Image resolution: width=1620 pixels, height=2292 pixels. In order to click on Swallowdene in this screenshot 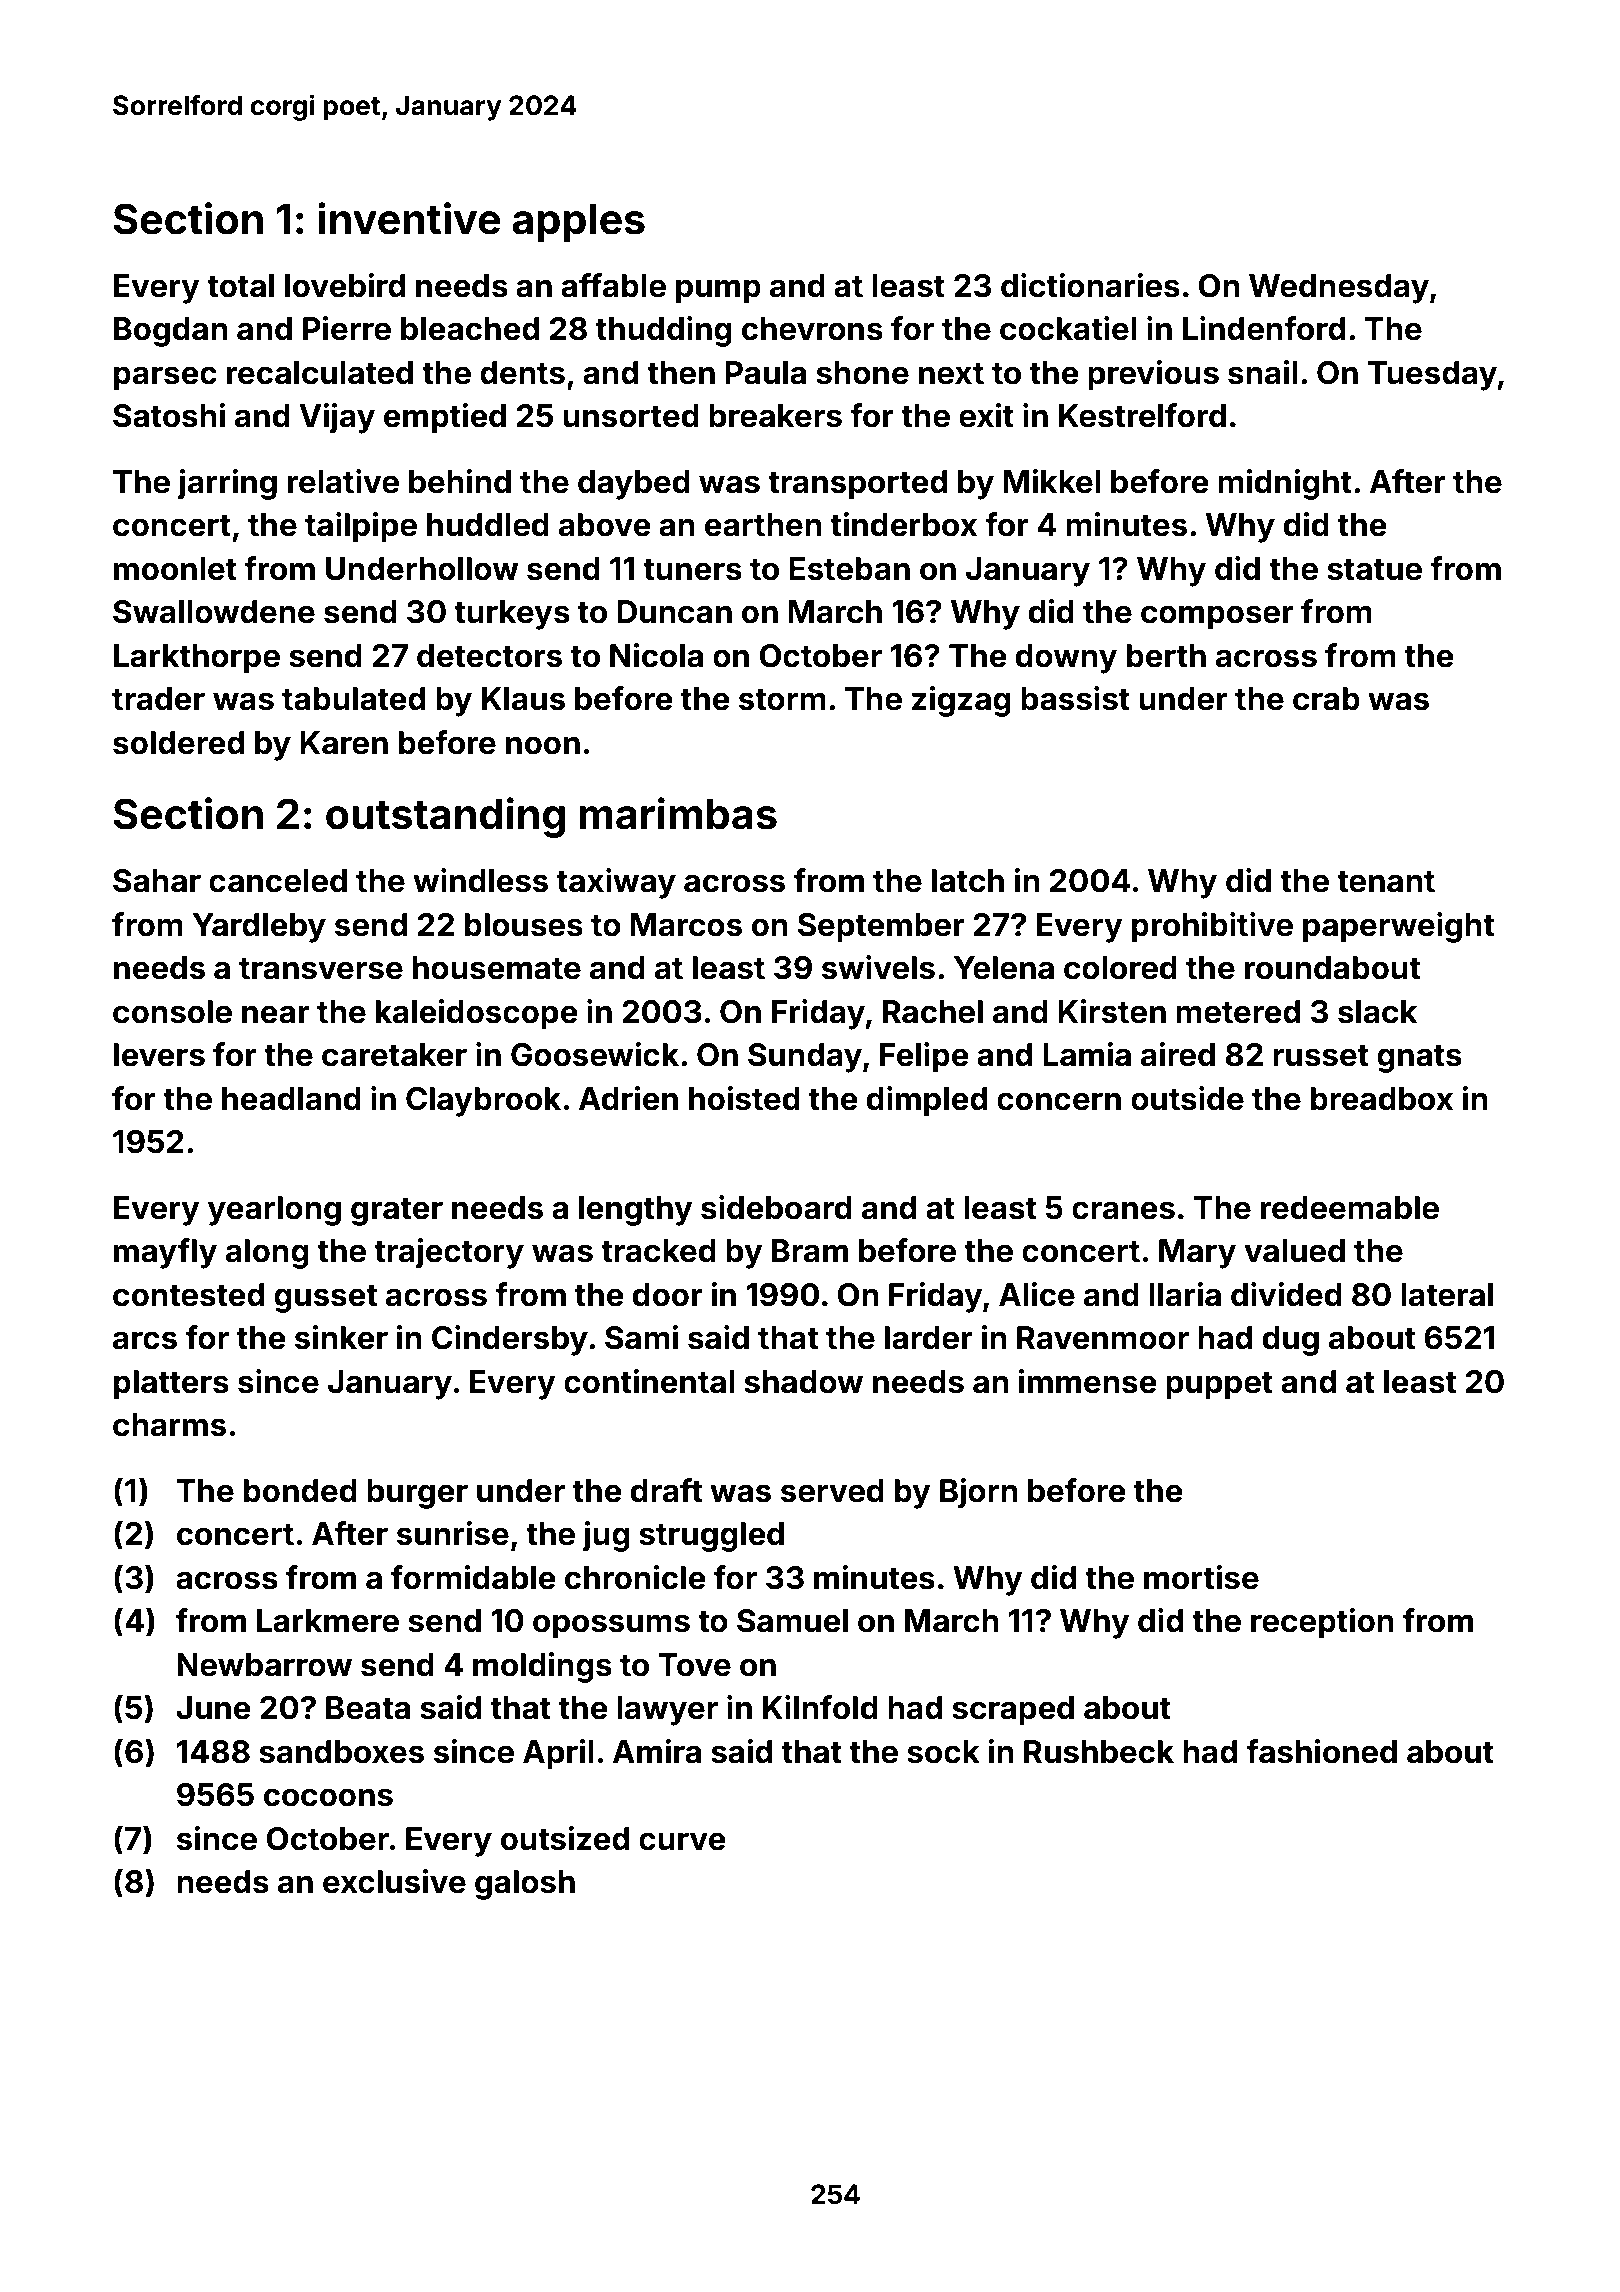, I will do `click(214, 612)`.
